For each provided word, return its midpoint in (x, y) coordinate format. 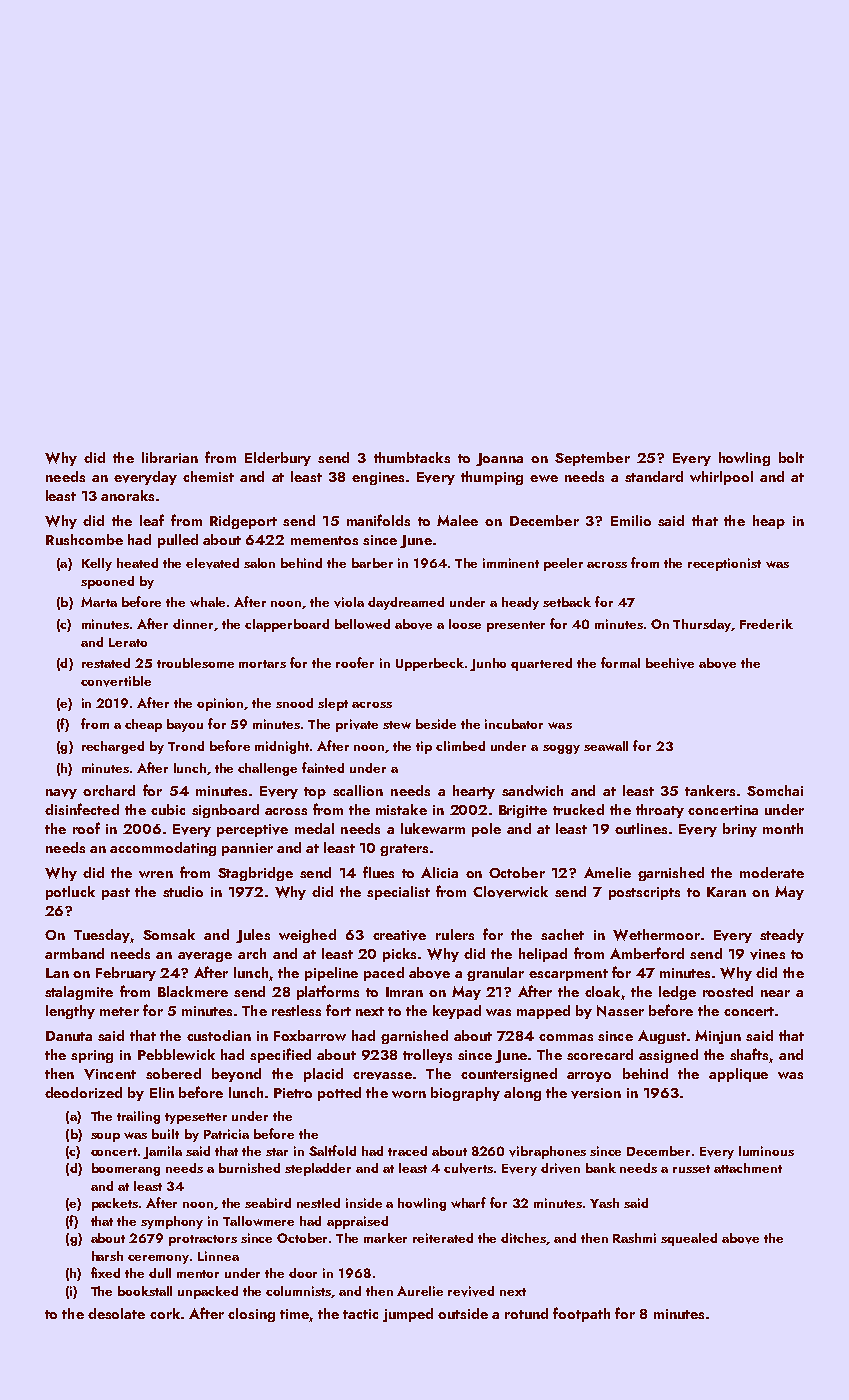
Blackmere (193, 991)
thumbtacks (412, 457)
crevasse (382, 1076)
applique (738, 1075)
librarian (170, 457)
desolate (116, 1313)
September (592, 459)
